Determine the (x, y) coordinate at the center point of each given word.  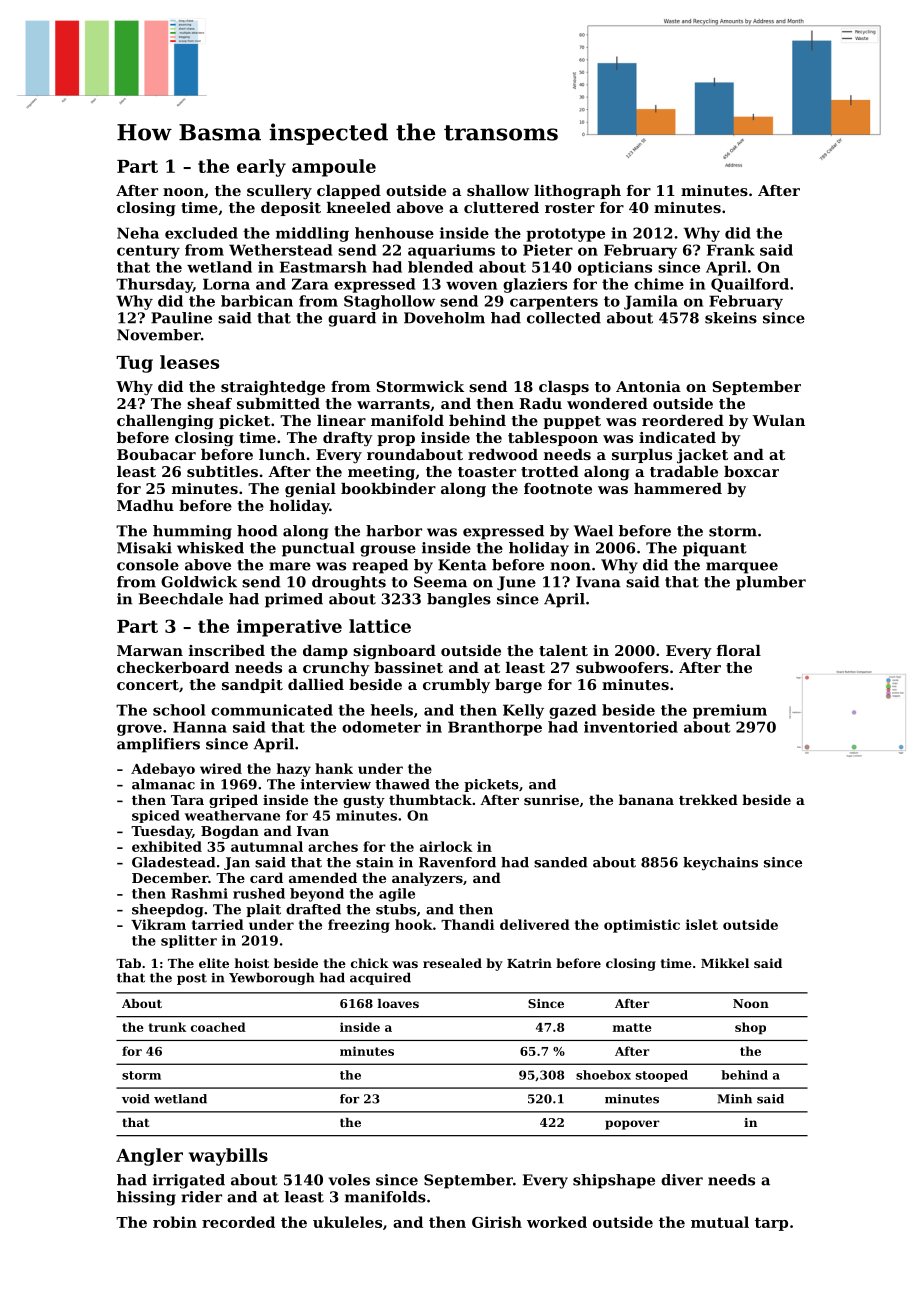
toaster (487, 472)
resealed (452, 963)
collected (564, 318)
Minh (734, 1099)
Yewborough (272, 978)
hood (257, 531)
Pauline (181, 318)
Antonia (648, 386)
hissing (146, 1198)
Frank (731, 250)
